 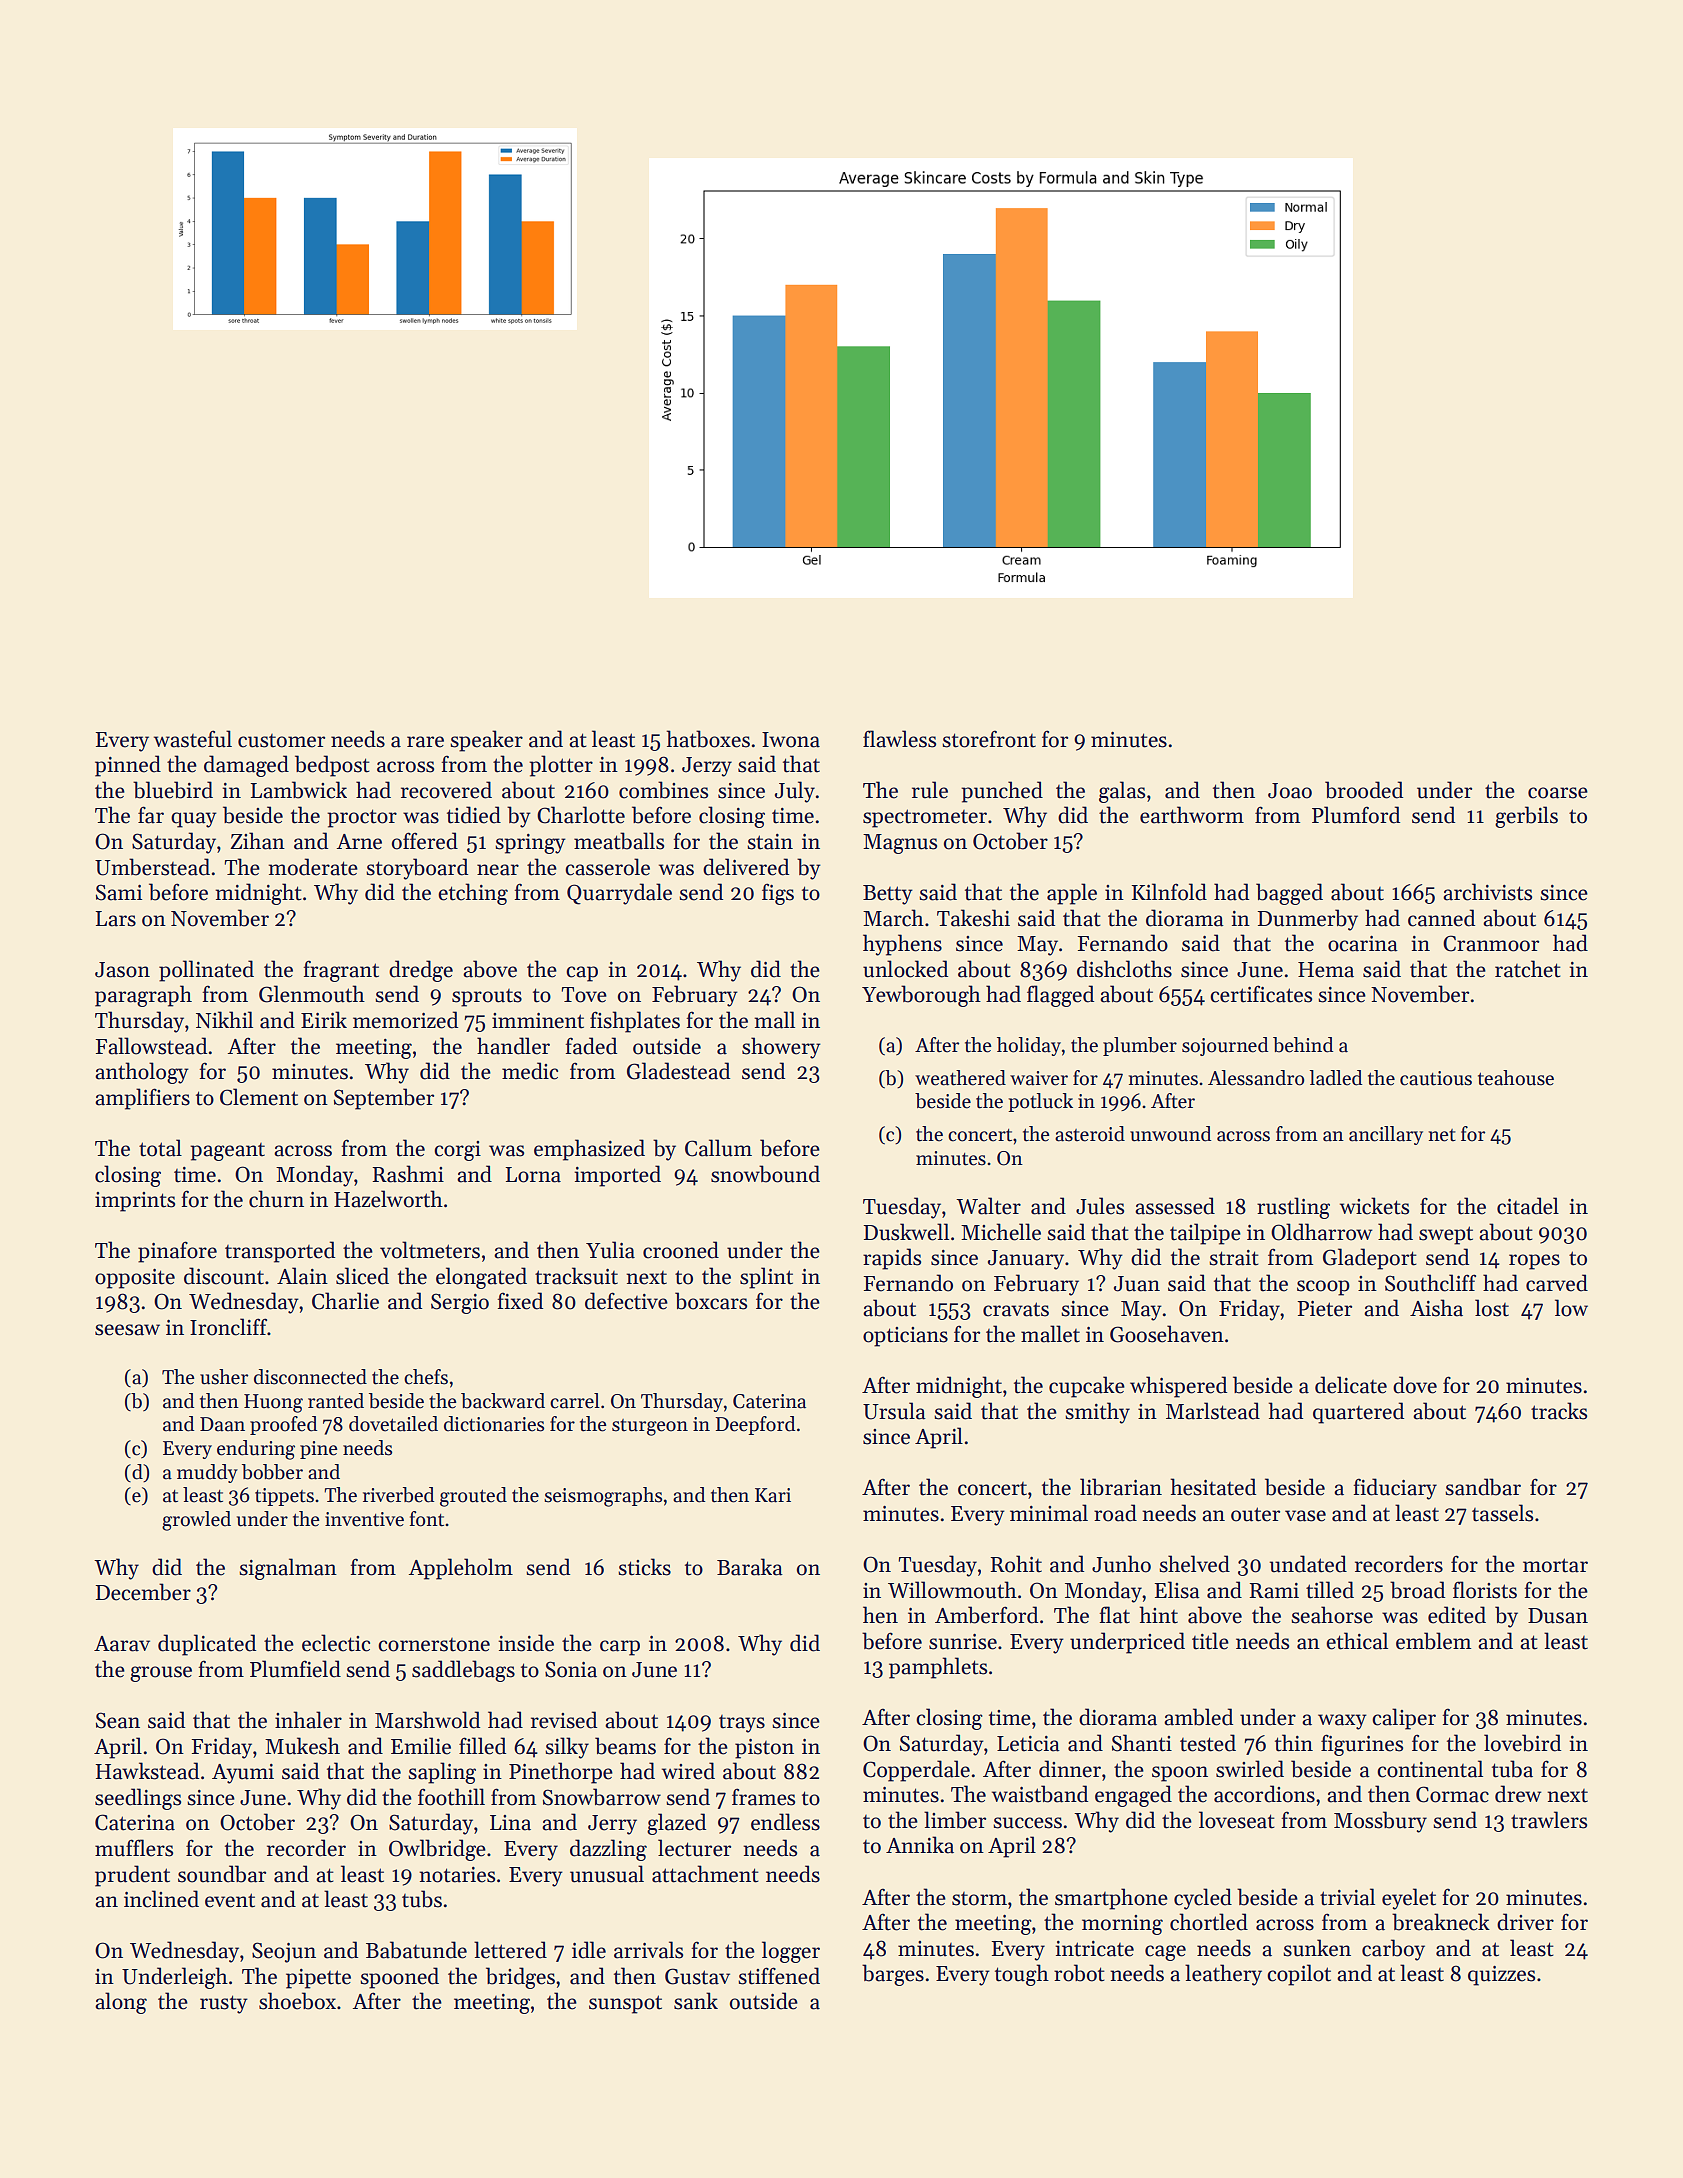 What do you see at coordinates (416, 1950) in the screenshot?
I see `Babatunde` at bounding box center [416, 1950].
